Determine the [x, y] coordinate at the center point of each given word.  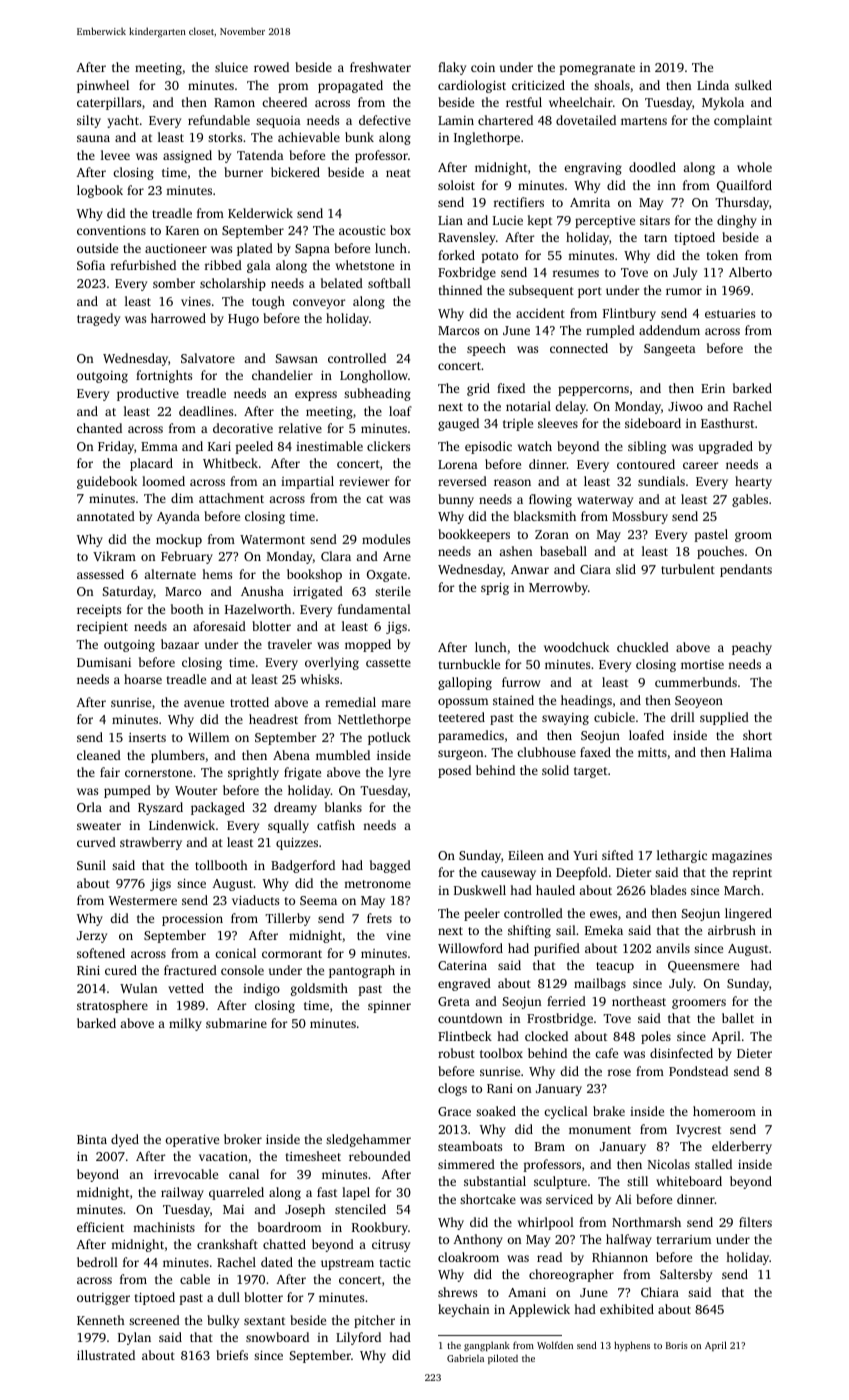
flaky [452, 68]
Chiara [660, 1292]
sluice [231, 67]
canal [244, 1174]
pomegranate [597, 69]
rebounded [380, 1156]
